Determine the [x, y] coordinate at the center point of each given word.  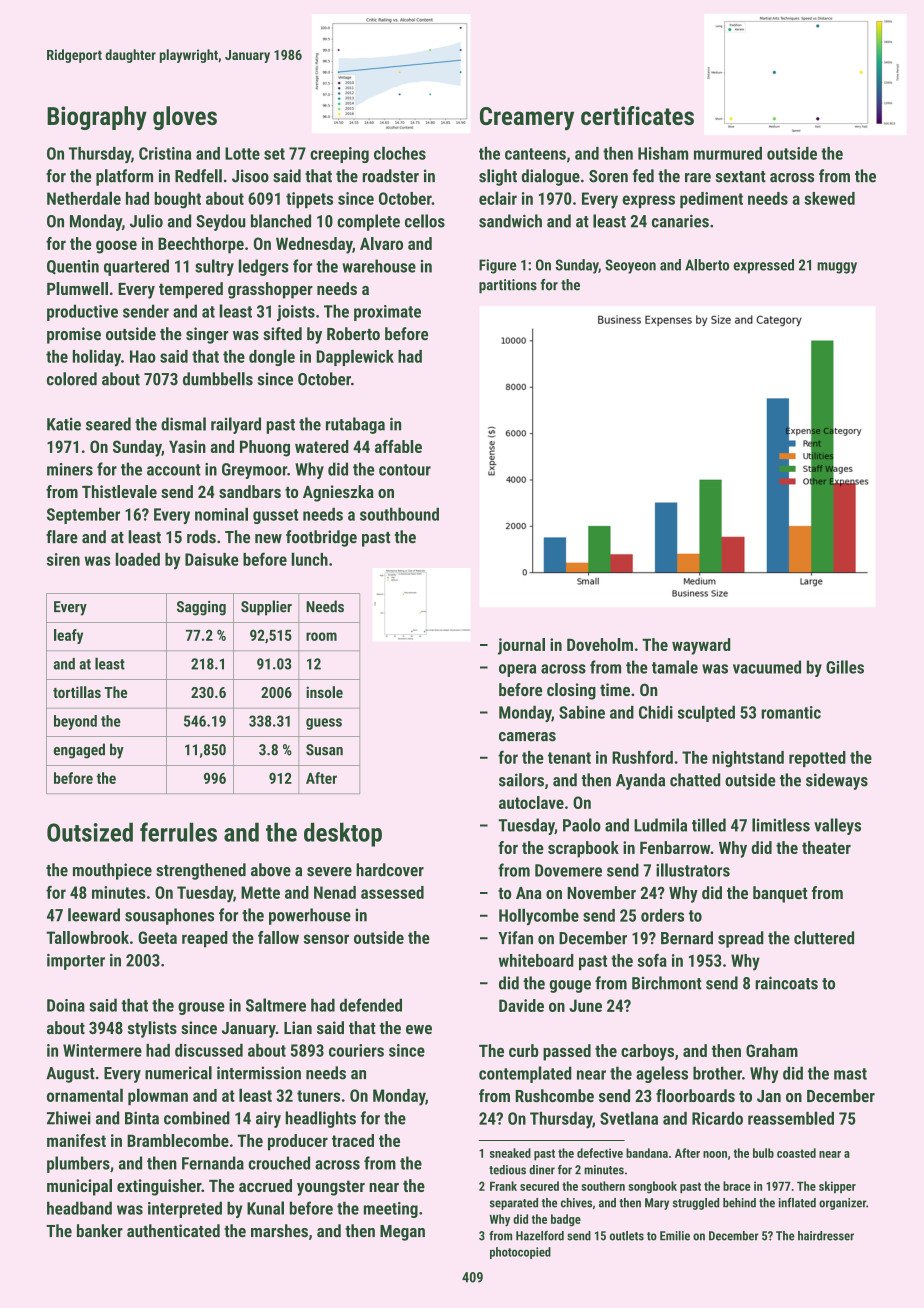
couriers [356, 1050]
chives [576, 1203]
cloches [400, 153]
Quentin [73, 267]
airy [268, 1119]
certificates [637, 115]
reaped [205, 939]
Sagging [201, 608]
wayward [701, 646]
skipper [837, 1187]
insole [324, 692]
